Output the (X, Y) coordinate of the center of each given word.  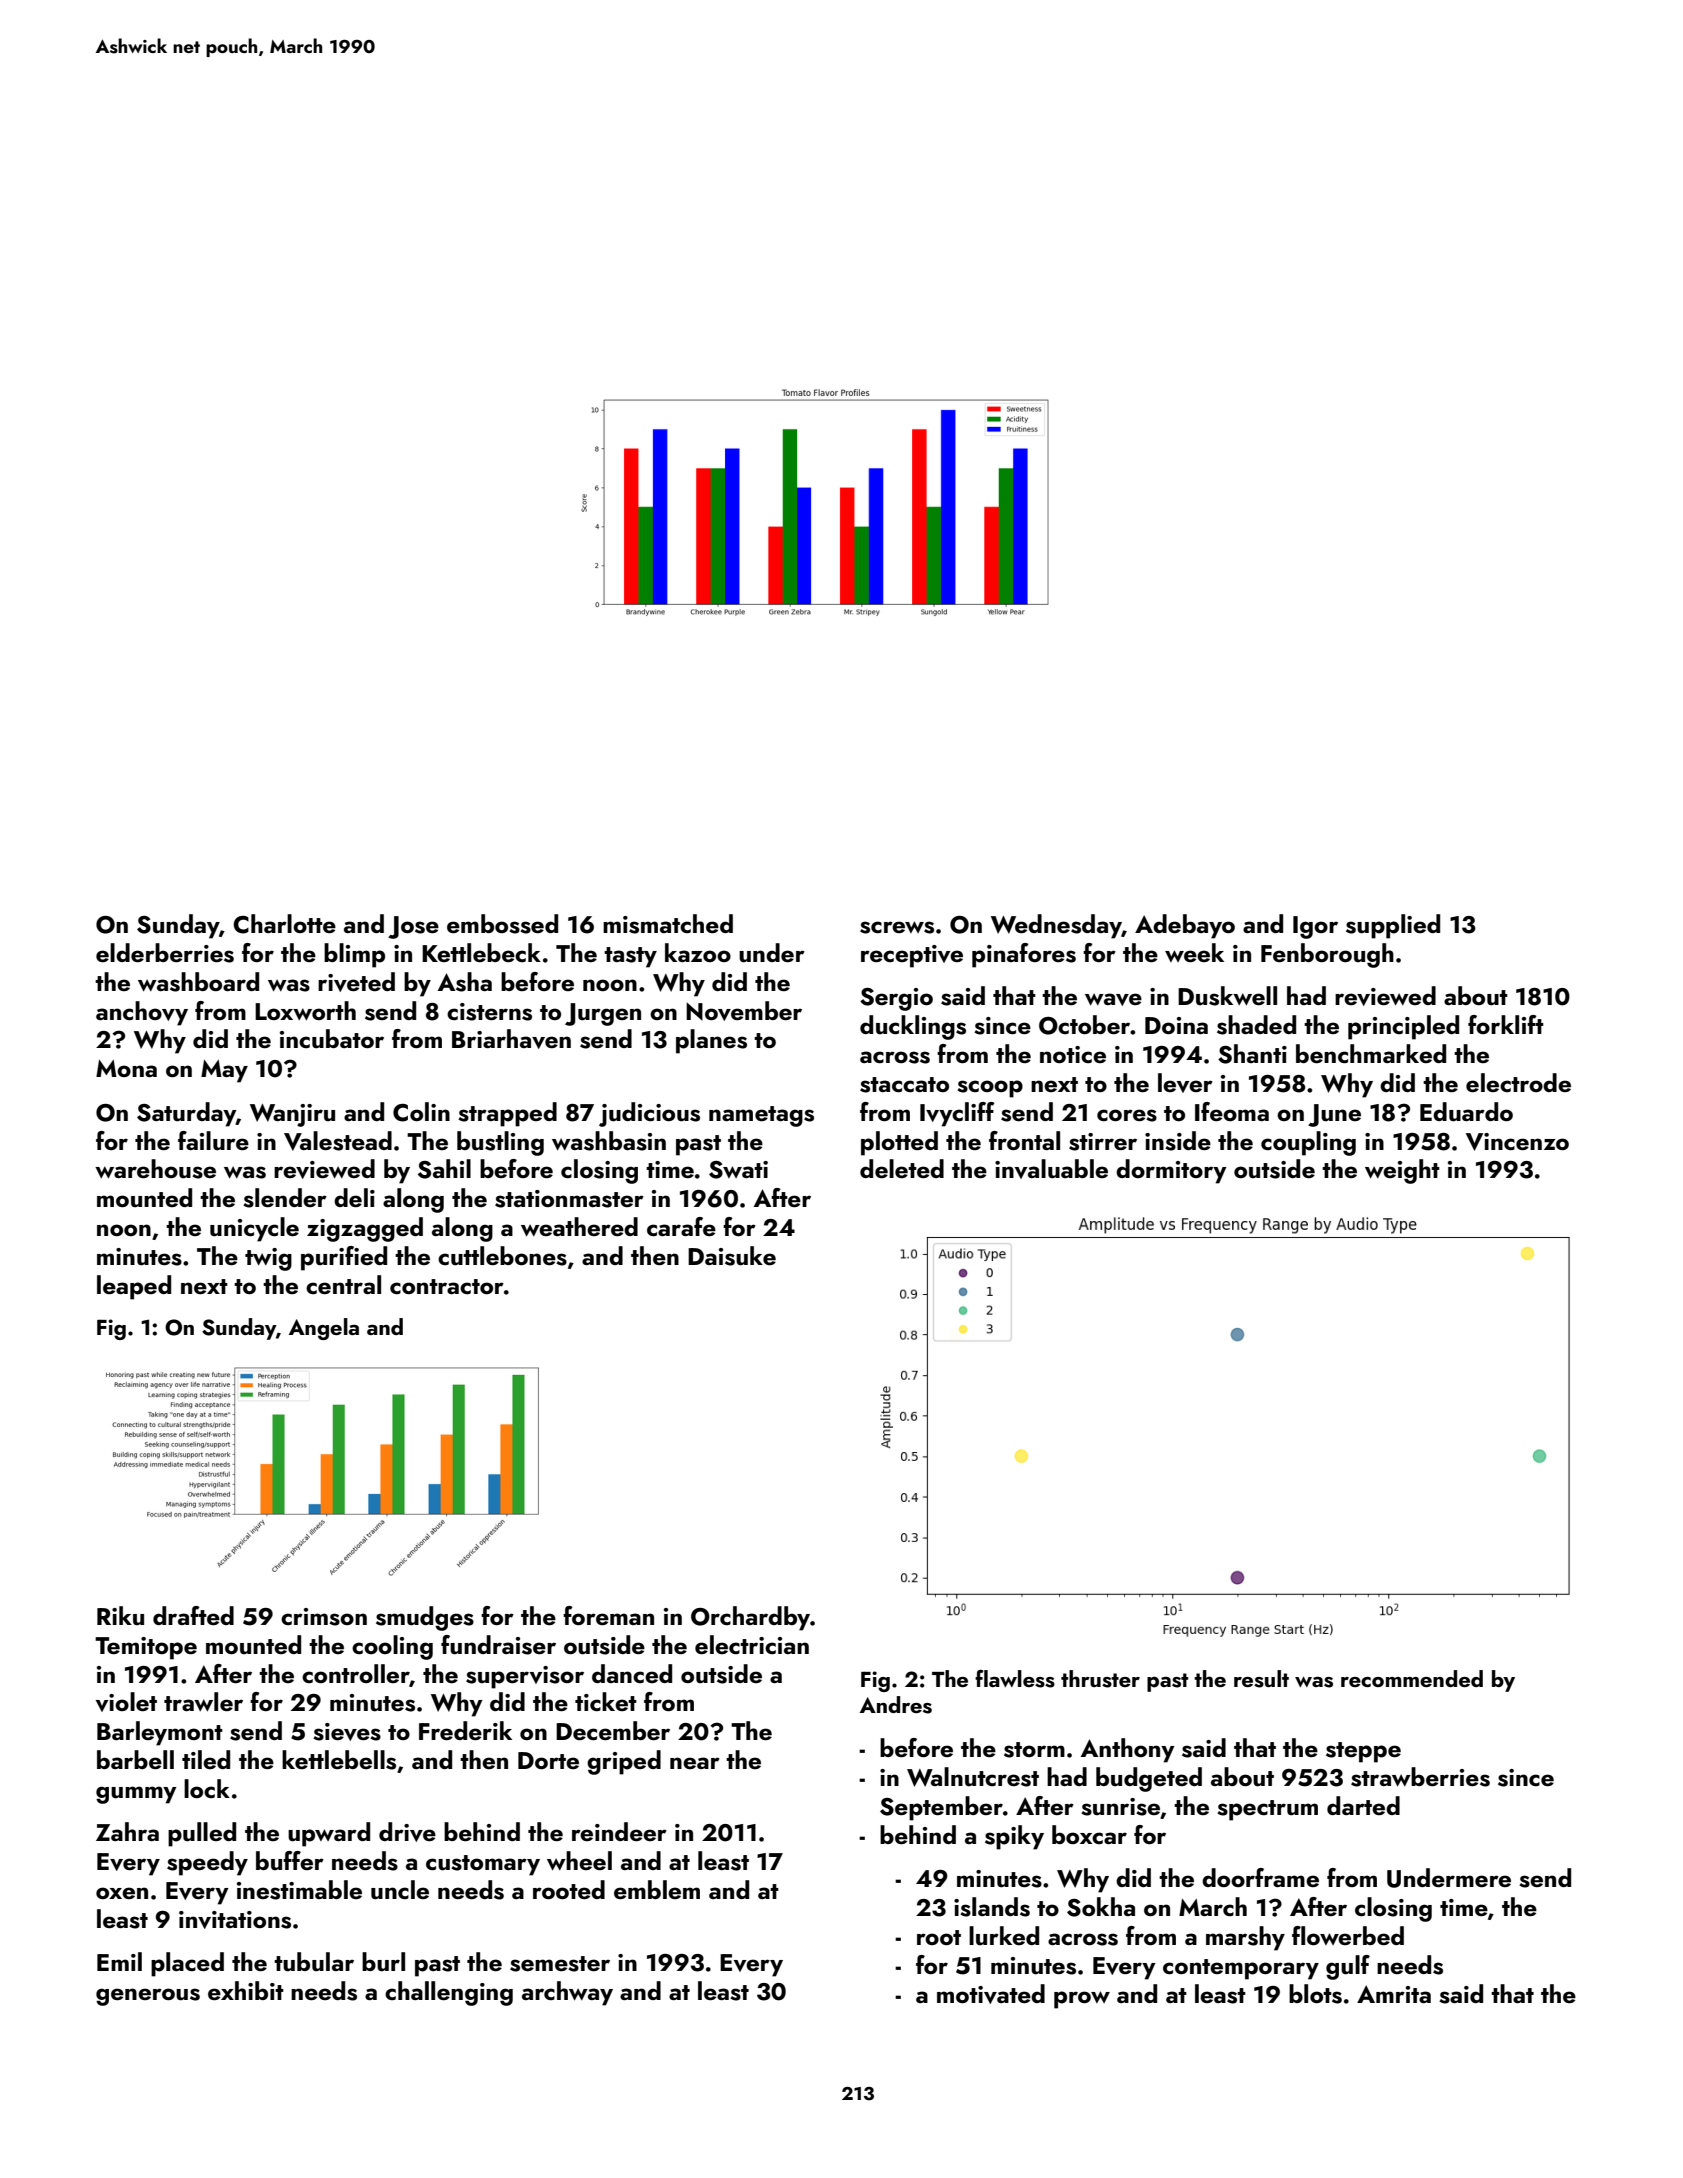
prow (1082, 2000)
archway (567, 1993)
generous (148, 1997)
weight (1402, 1171)
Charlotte (284, 924)
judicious (649, 1114)
